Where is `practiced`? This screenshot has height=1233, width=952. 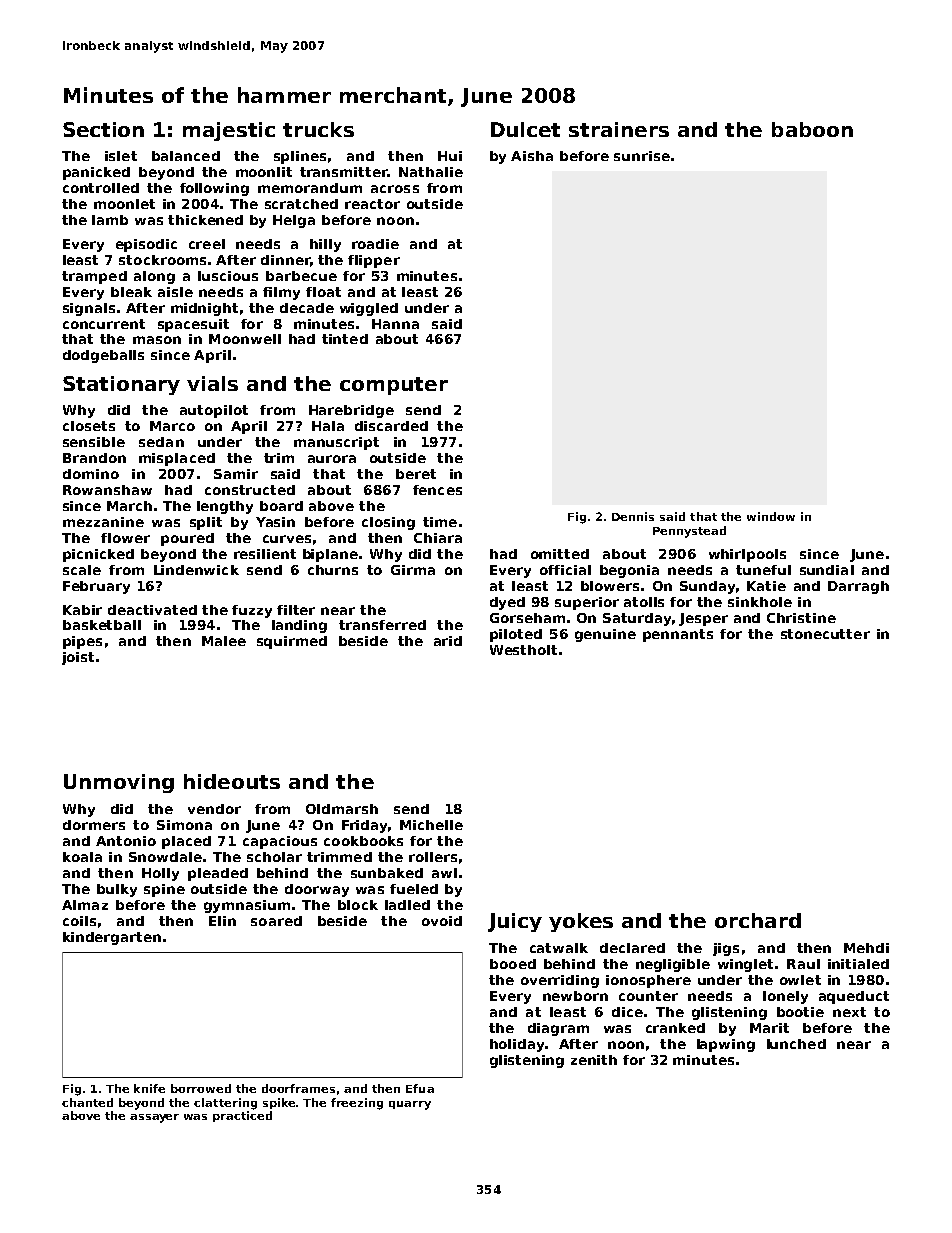
practiced is located at coordinates (242, 1116).
